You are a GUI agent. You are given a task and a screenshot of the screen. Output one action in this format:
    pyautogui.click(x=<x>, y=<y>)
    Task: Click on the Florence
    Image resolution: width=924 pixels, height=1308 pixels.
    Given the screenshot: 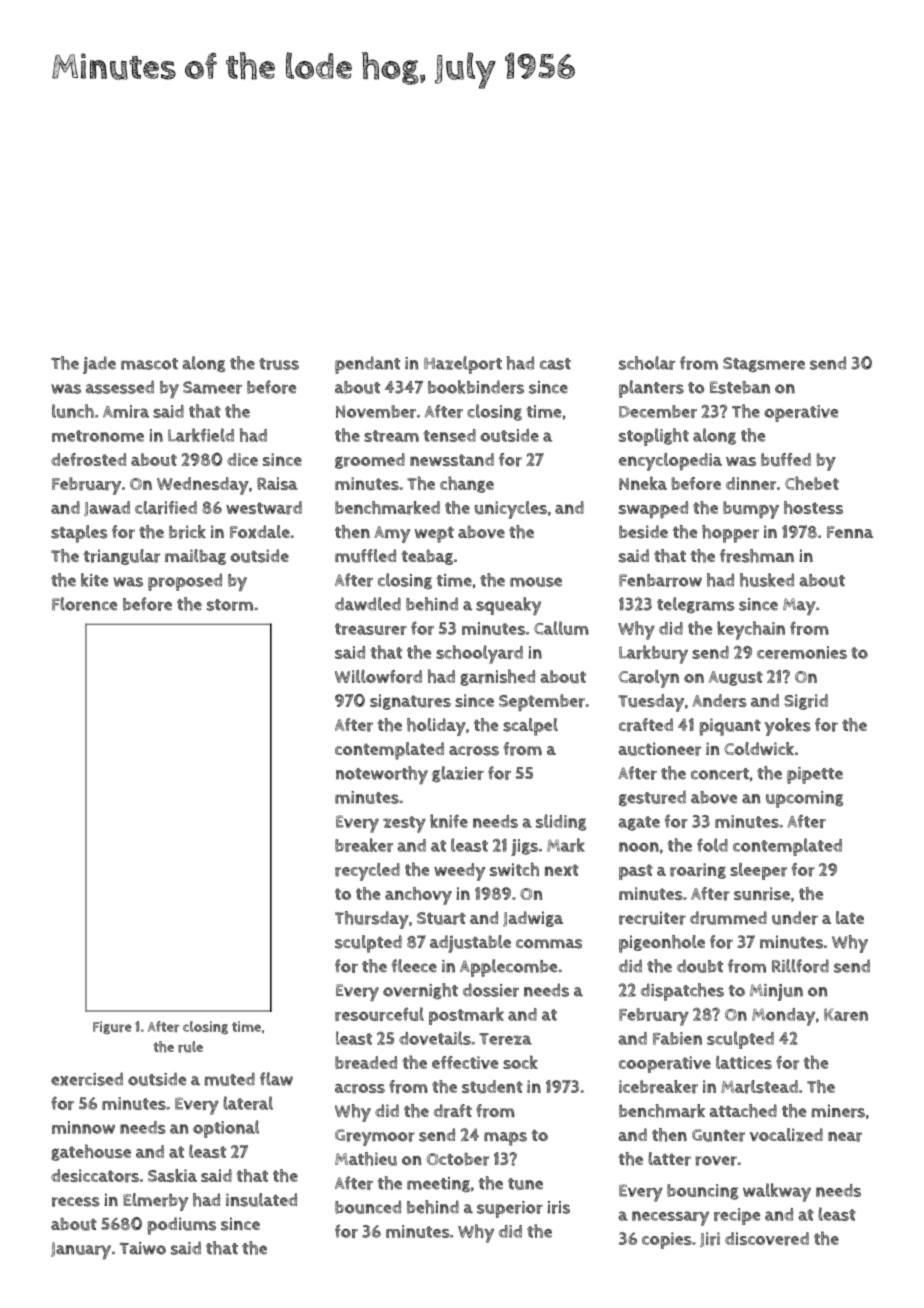 What is the action you would take?
    pyautogui.click(x=84, y=604)
